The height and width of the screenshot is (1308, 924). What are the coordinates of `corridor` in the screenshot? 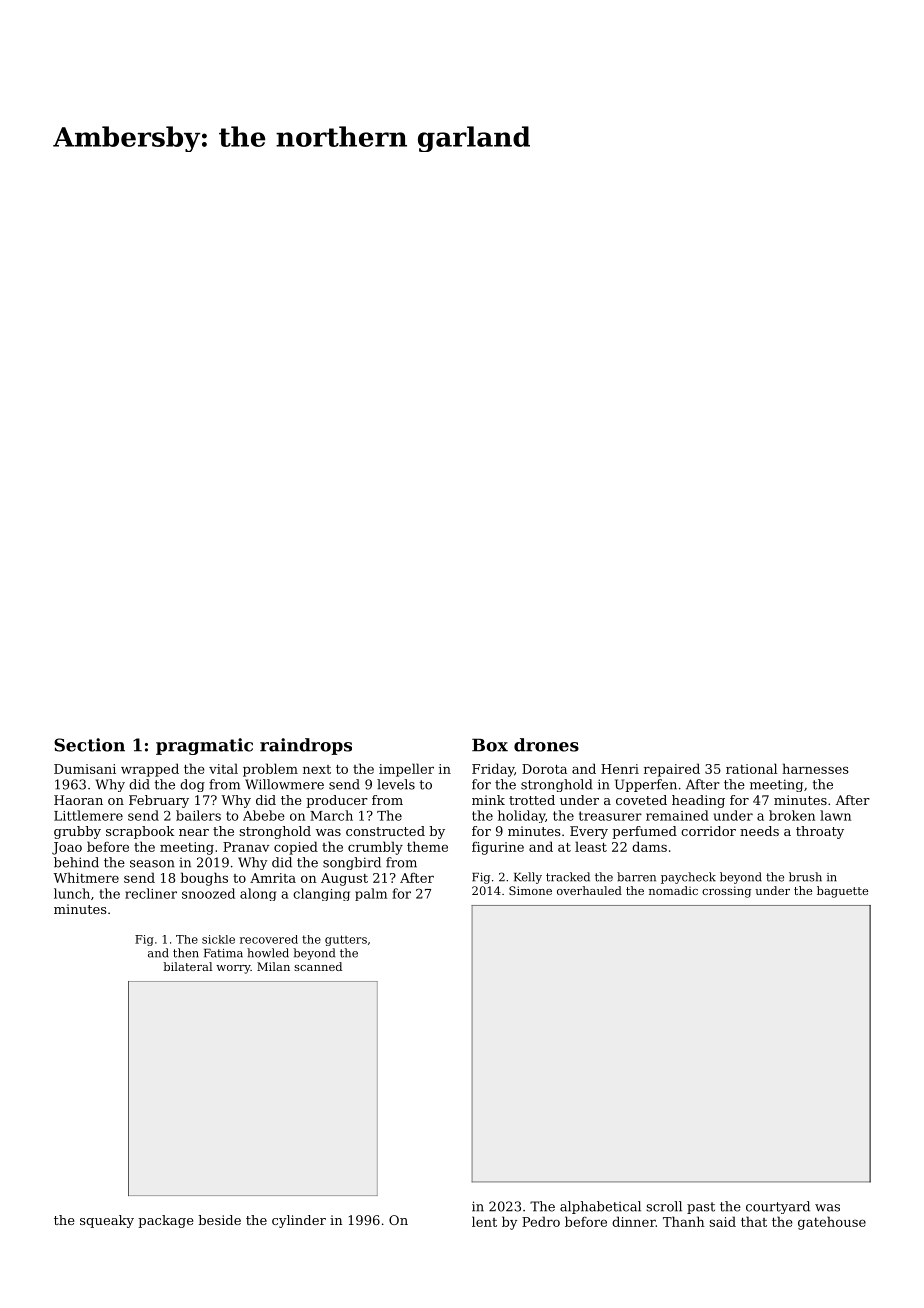 It's located at (708, 831).
